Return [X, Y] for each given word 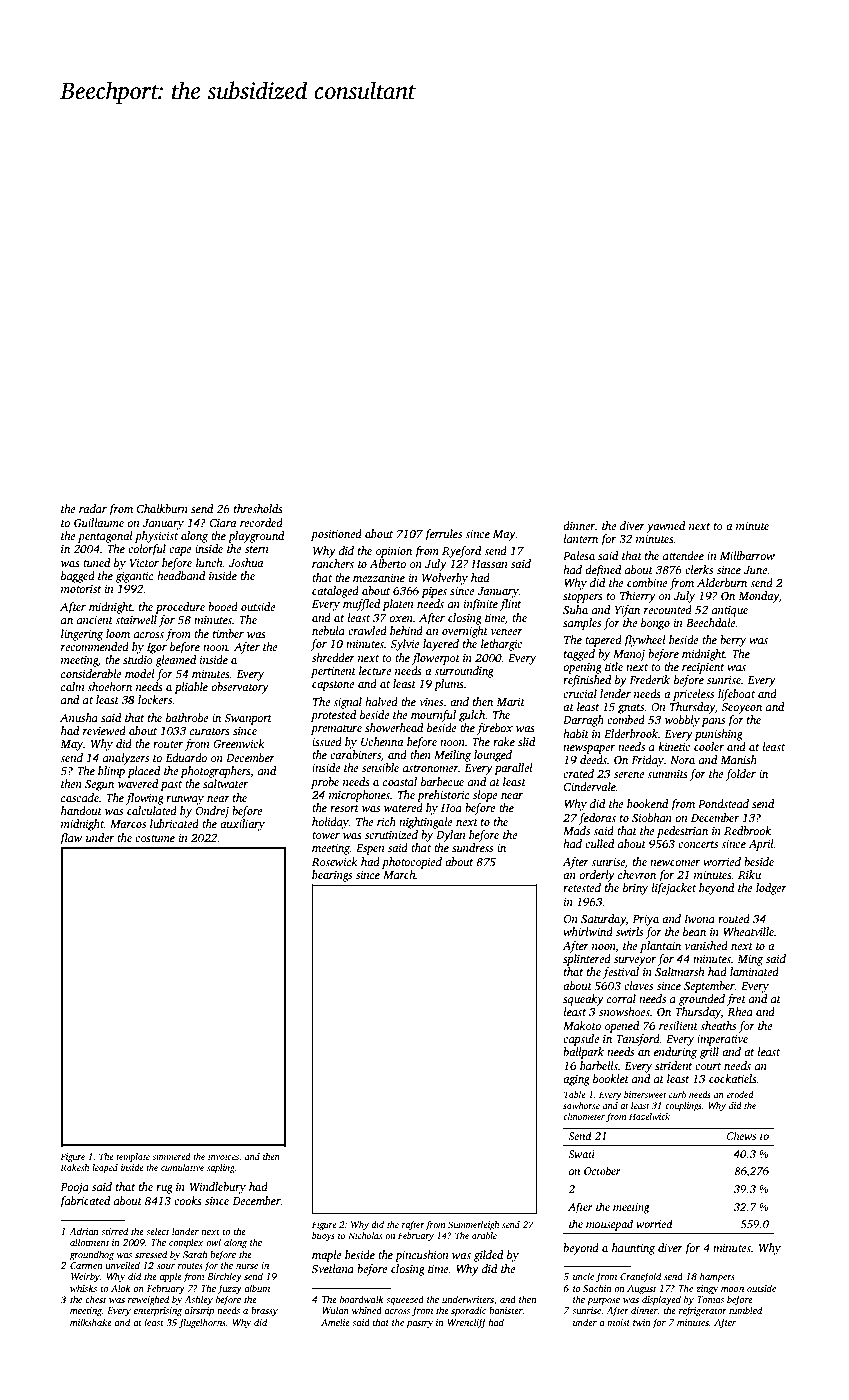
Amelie [335, 1322]
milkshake [91, 1322]
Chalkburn [162, 508]
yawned [665, 527]
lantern [581, 538]
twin [642, 1322]
